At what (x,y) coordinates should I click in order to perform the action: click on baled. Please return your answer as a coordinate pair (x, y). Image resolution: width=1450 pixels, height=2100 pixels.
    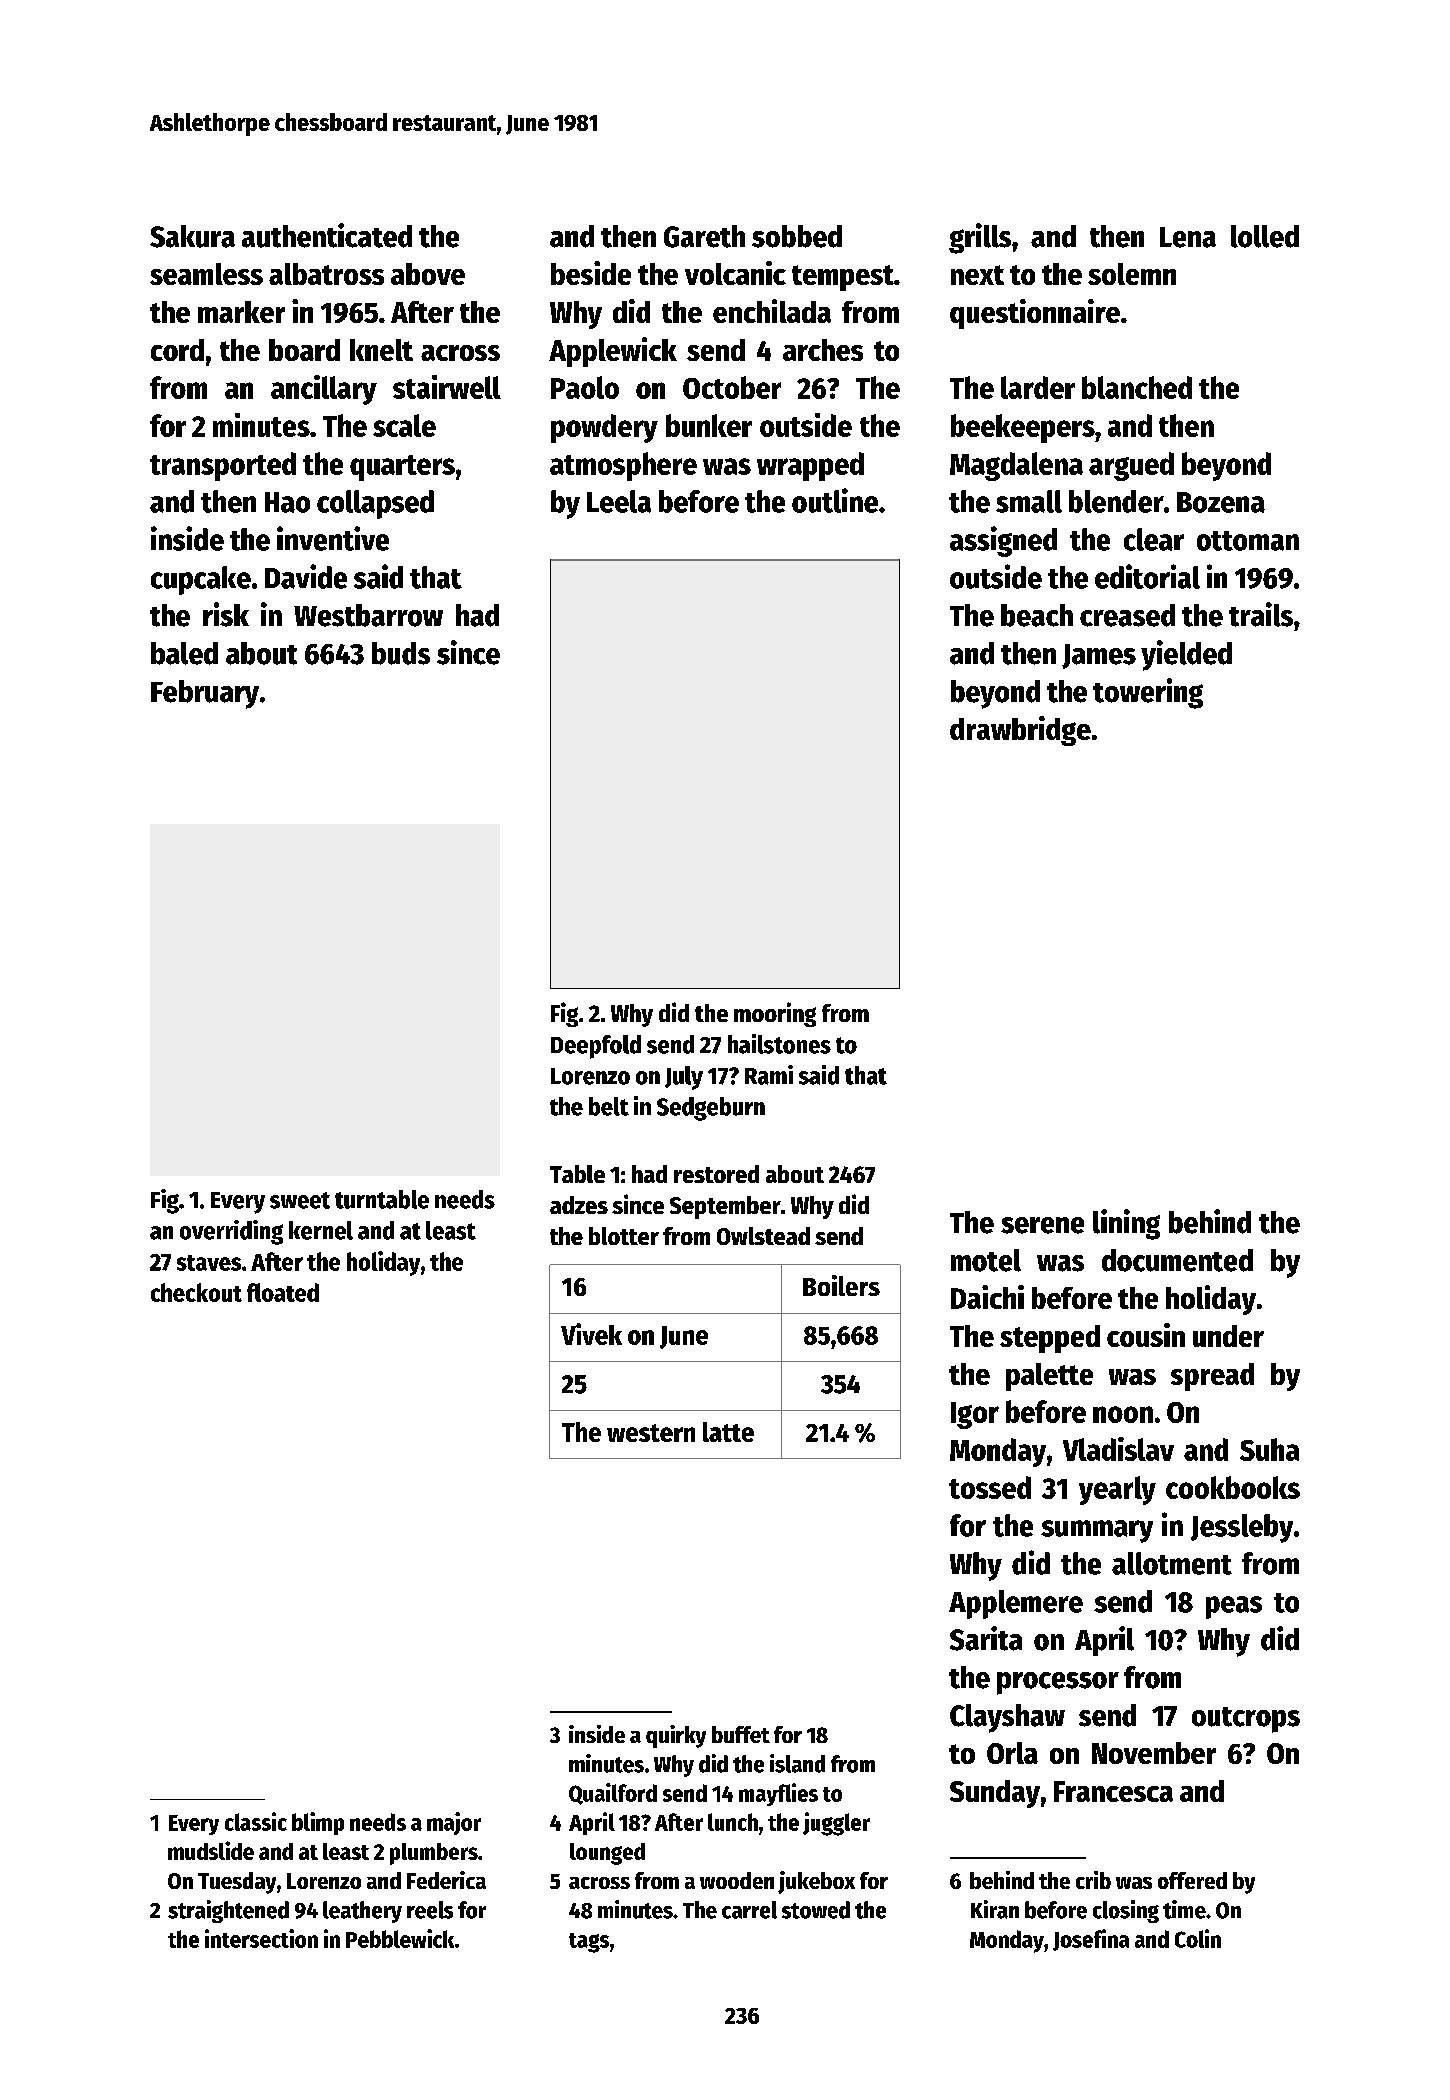
    Looking at the image, I should click on (184, 653).
